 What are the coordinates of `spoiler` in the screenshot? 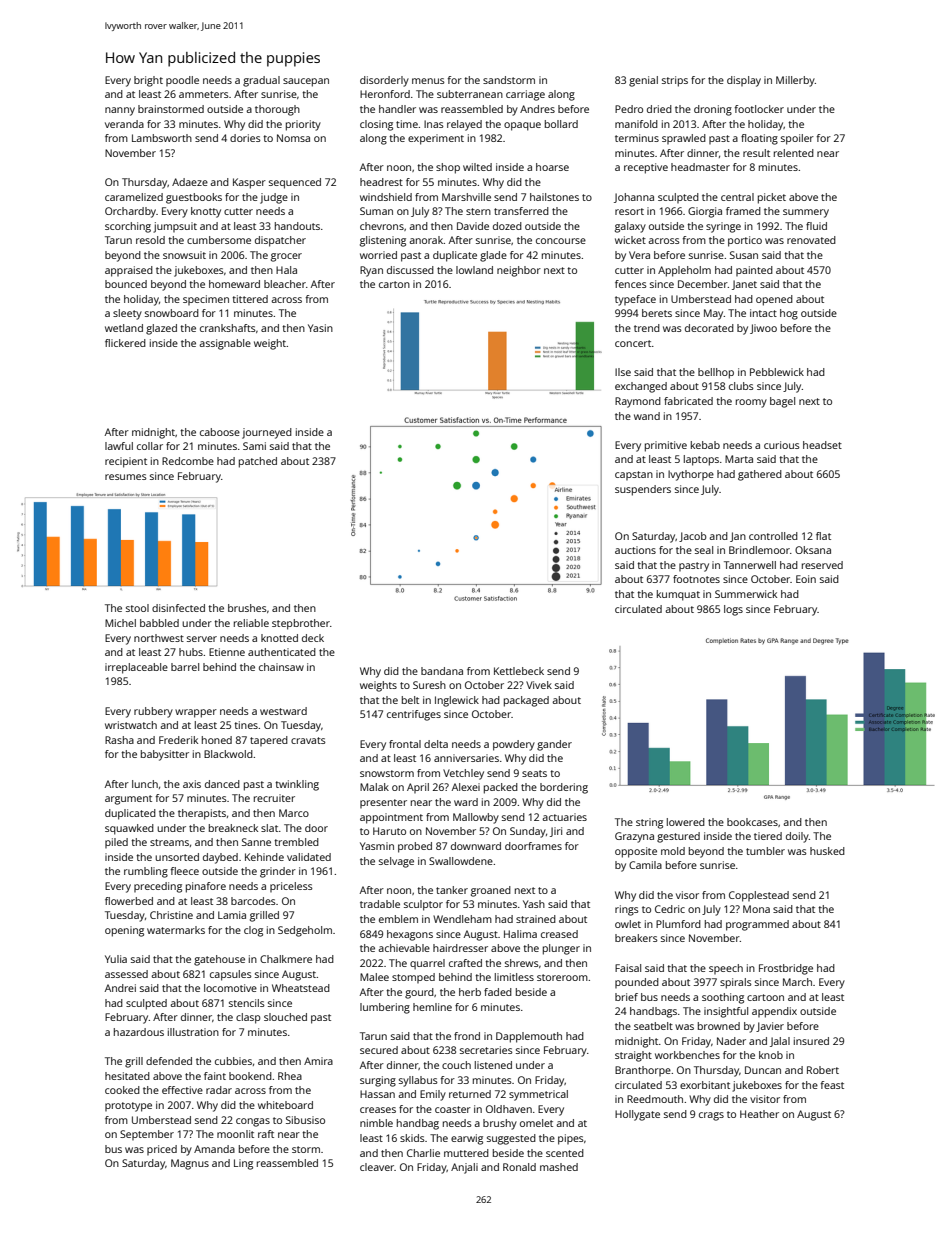 It's located at (797, 139).
